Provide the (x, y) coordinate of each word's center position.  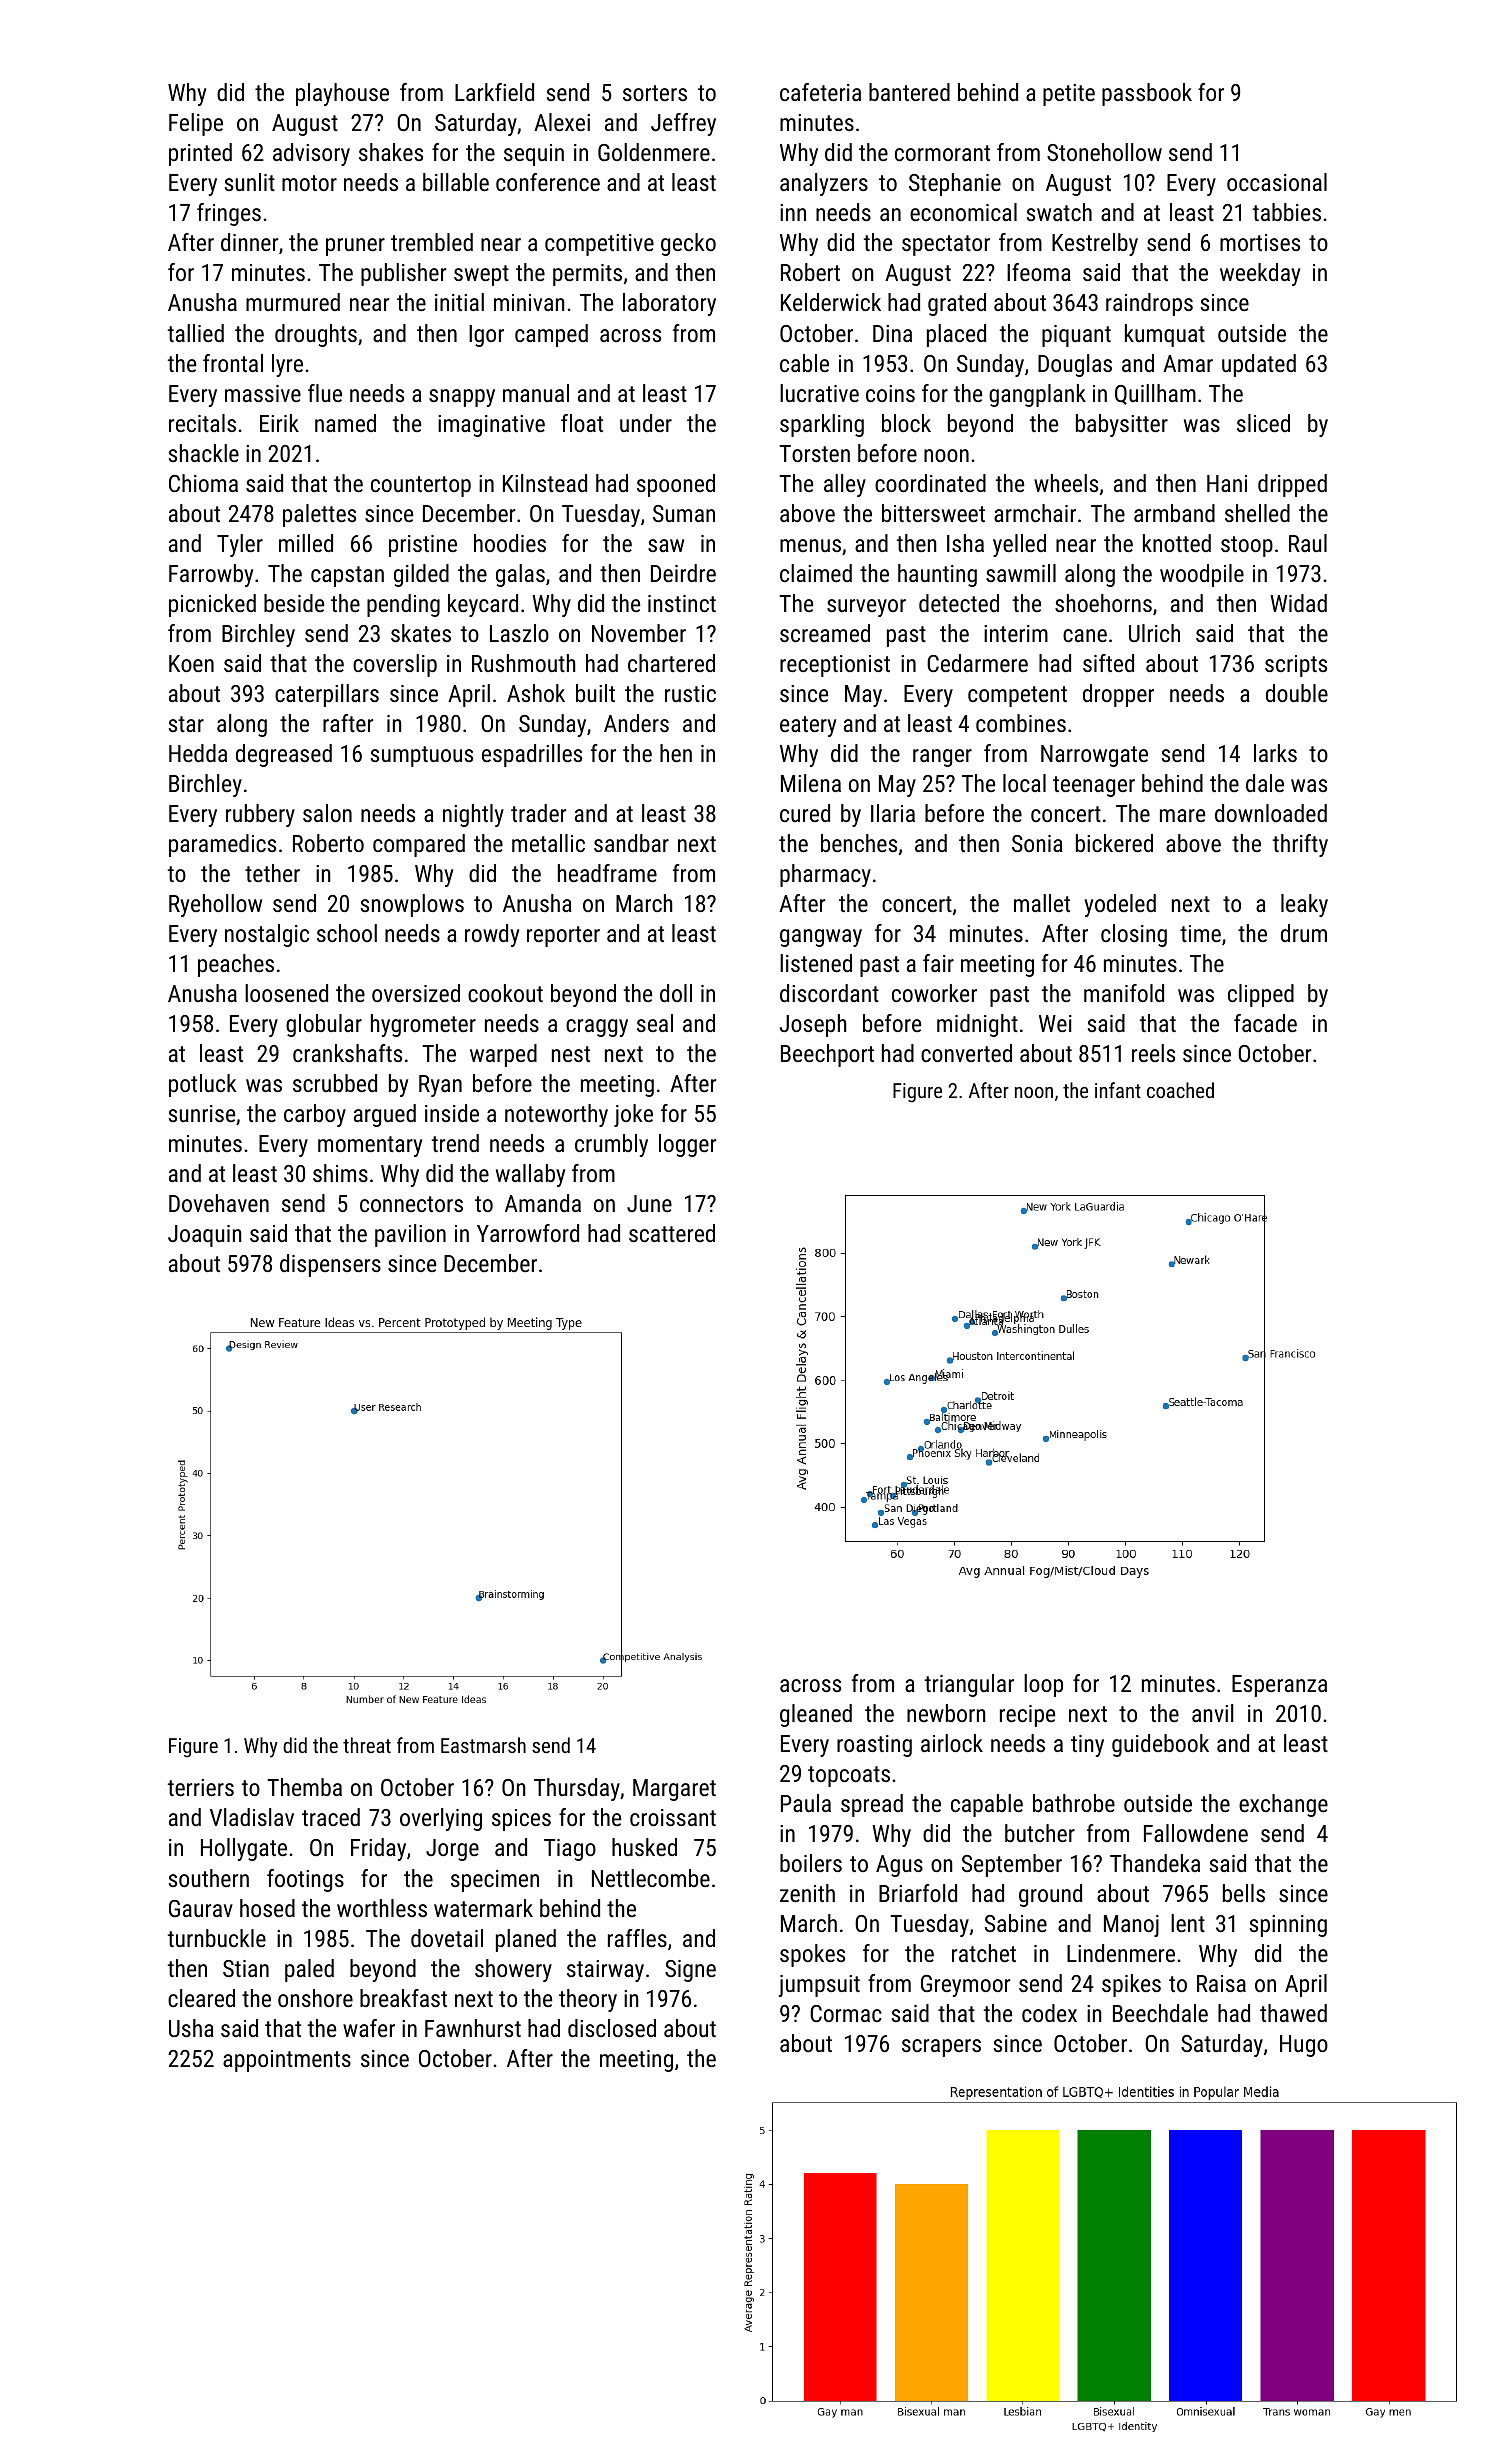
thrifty (1300, 845)
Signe (690, 1971)
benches (859, 843)
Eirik (279, 423)
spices (521, 1820)
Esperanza (1279, 1686)
